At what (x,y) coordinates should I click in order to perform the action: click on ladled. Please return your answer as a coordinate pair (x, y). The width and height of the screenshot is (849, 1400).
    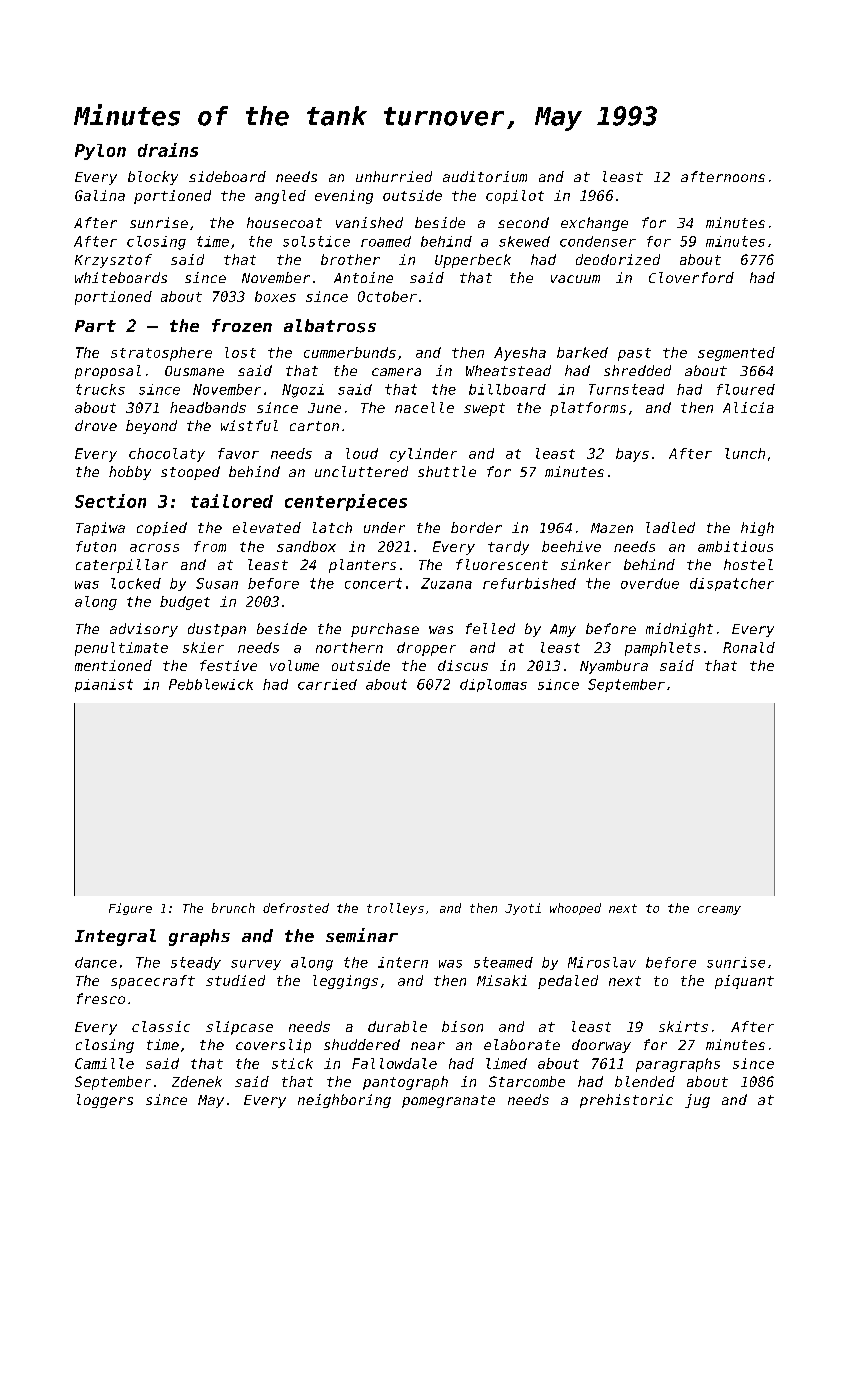
    Looking at the image, I should click on (670, 527).
